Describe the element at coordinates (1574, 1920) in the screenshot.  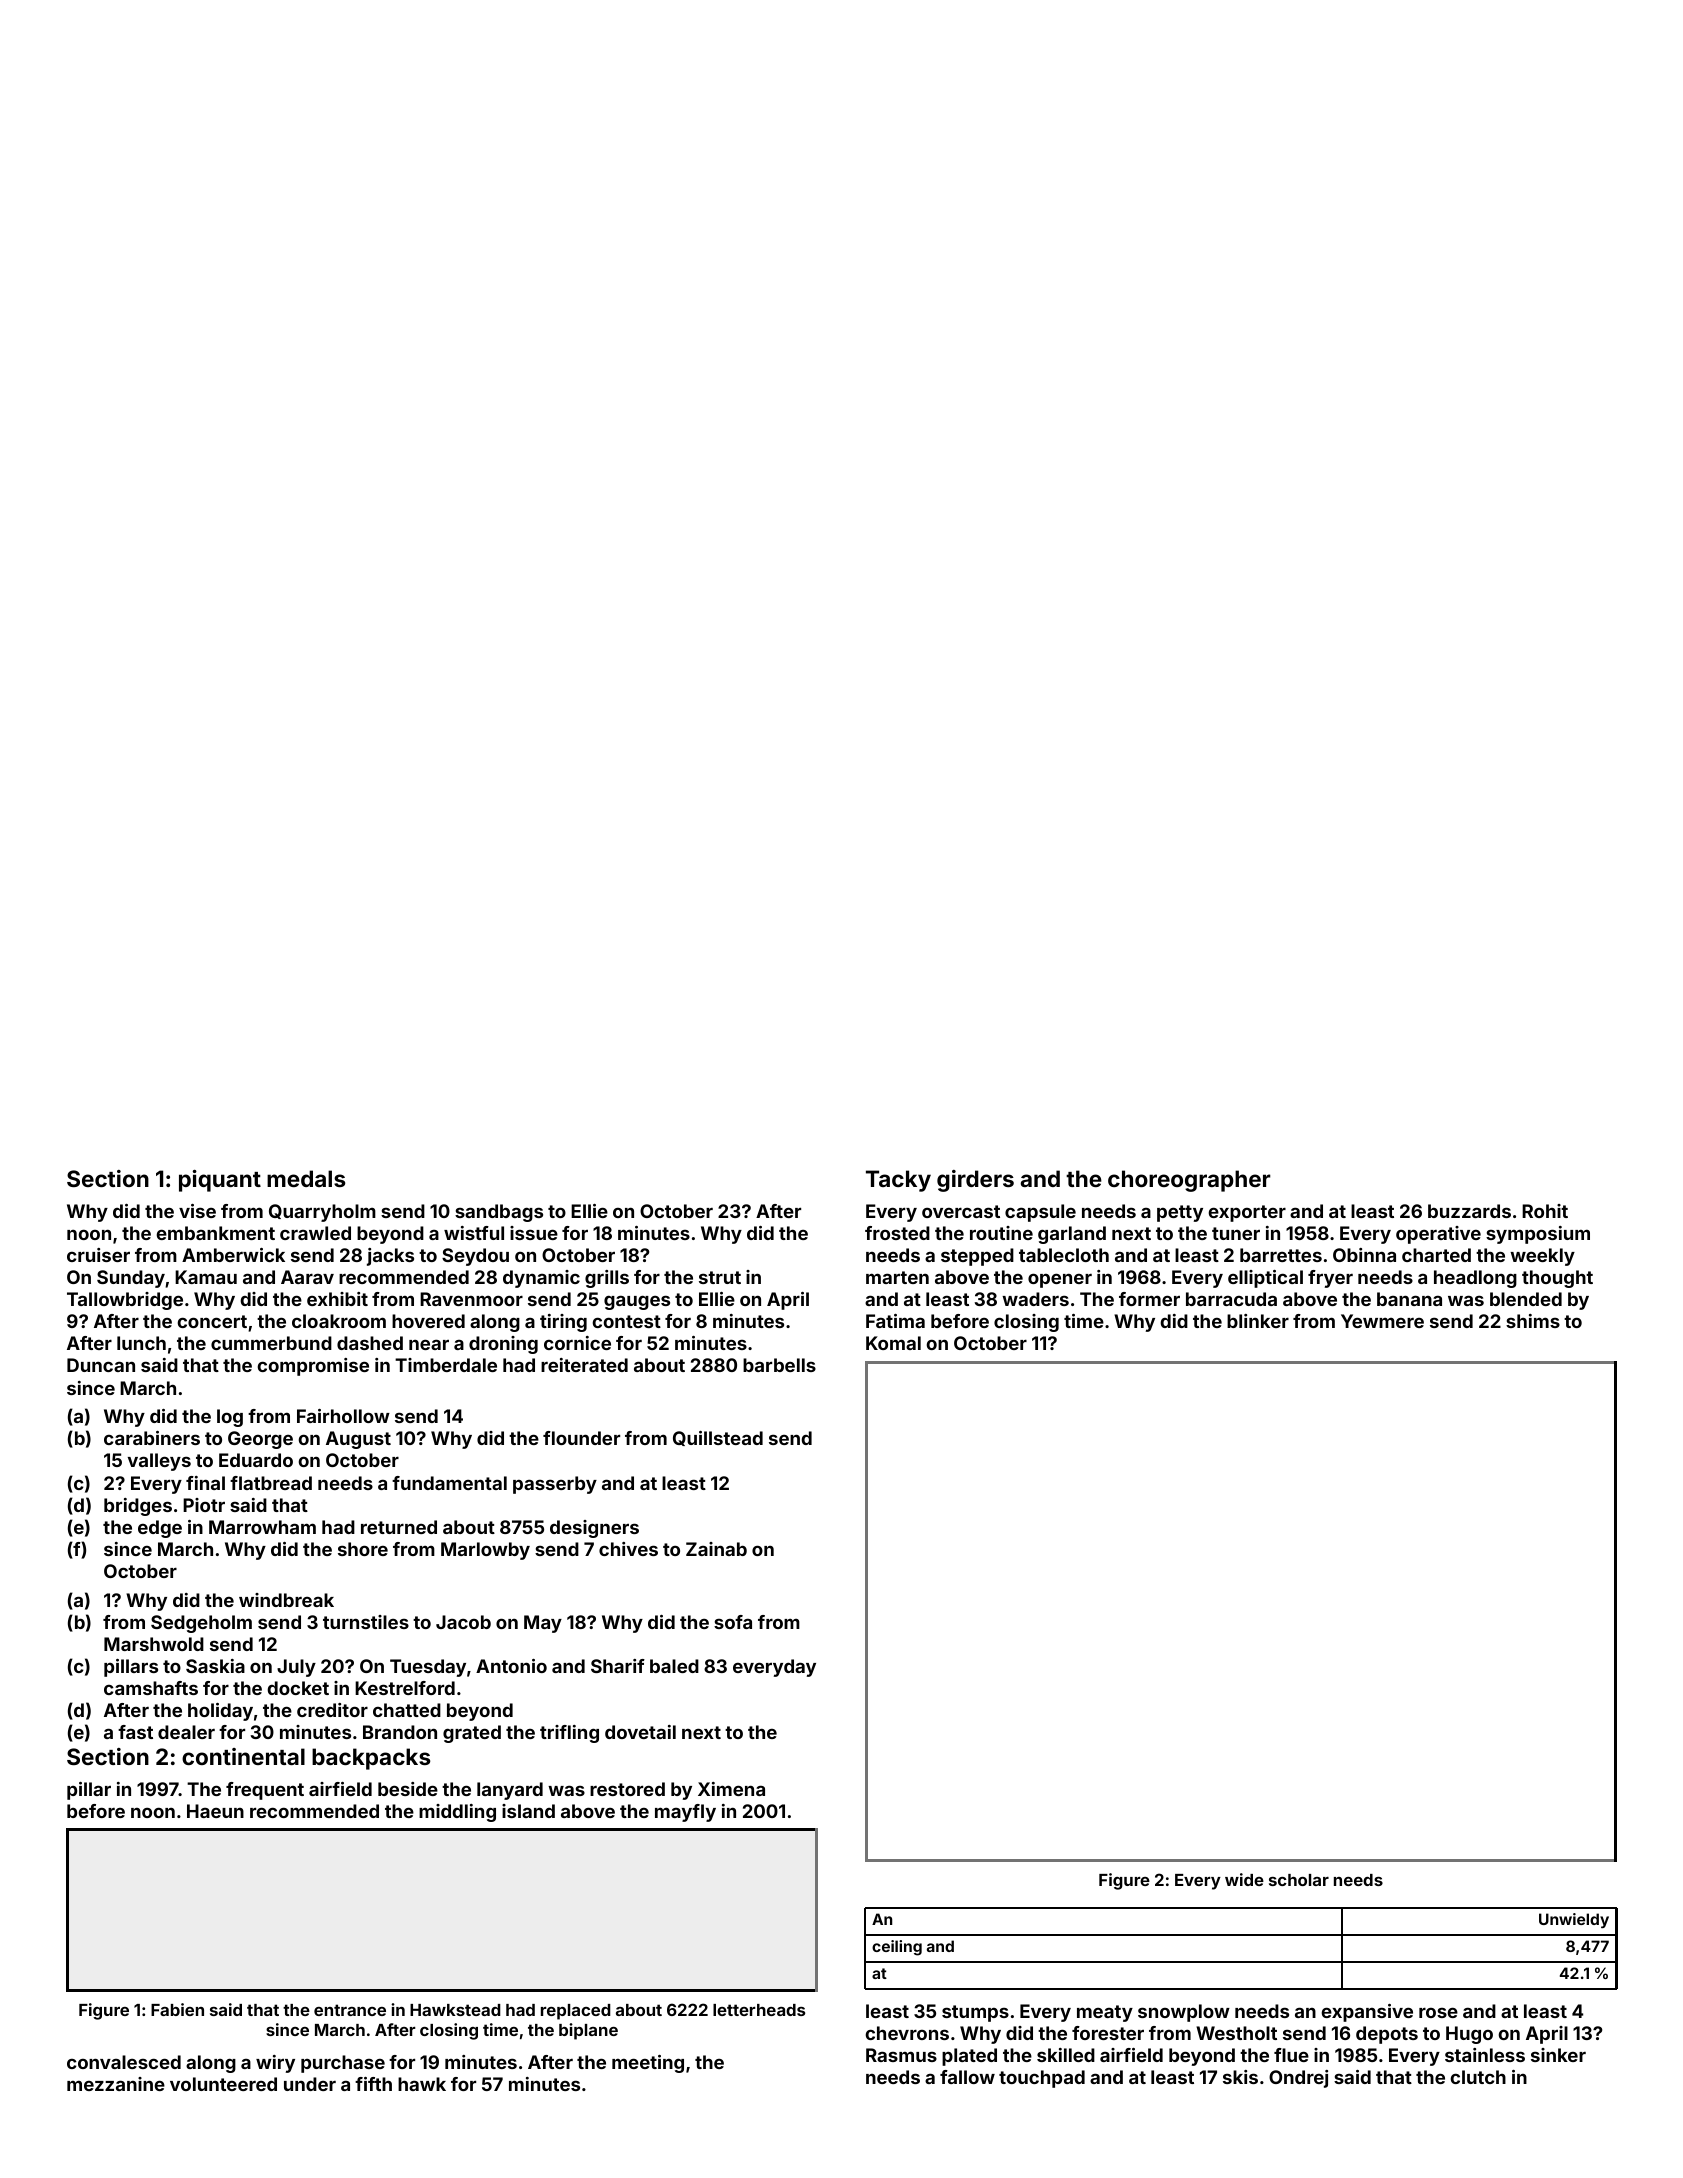
I see `Unwieldy` at that location.
